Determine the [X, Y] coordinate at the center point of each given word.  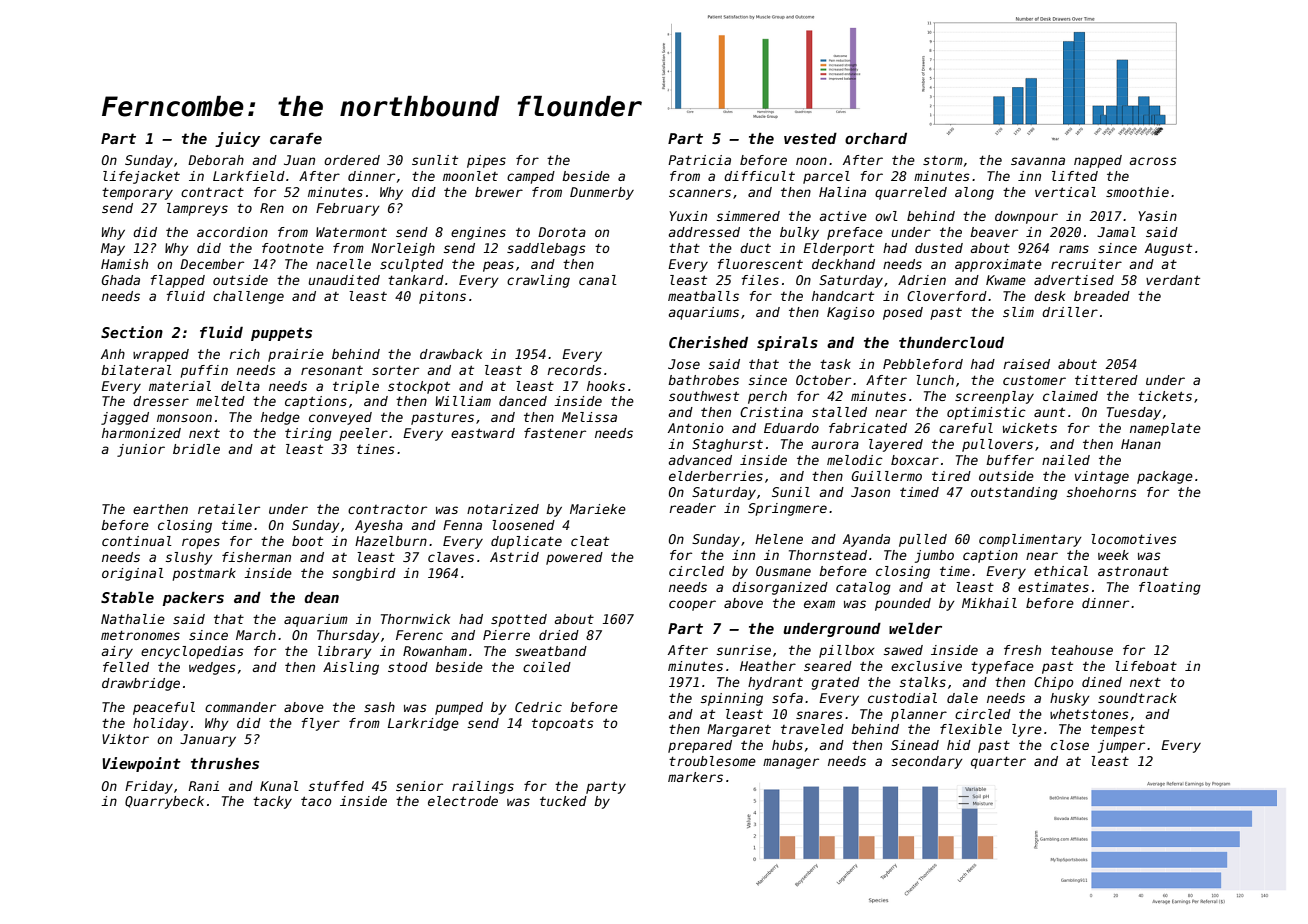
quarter [998, 762]
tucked [563, 801]
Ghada [121, 280]
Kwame [1006, 280]
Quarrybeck [164, 802]
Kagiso [851, 313]
